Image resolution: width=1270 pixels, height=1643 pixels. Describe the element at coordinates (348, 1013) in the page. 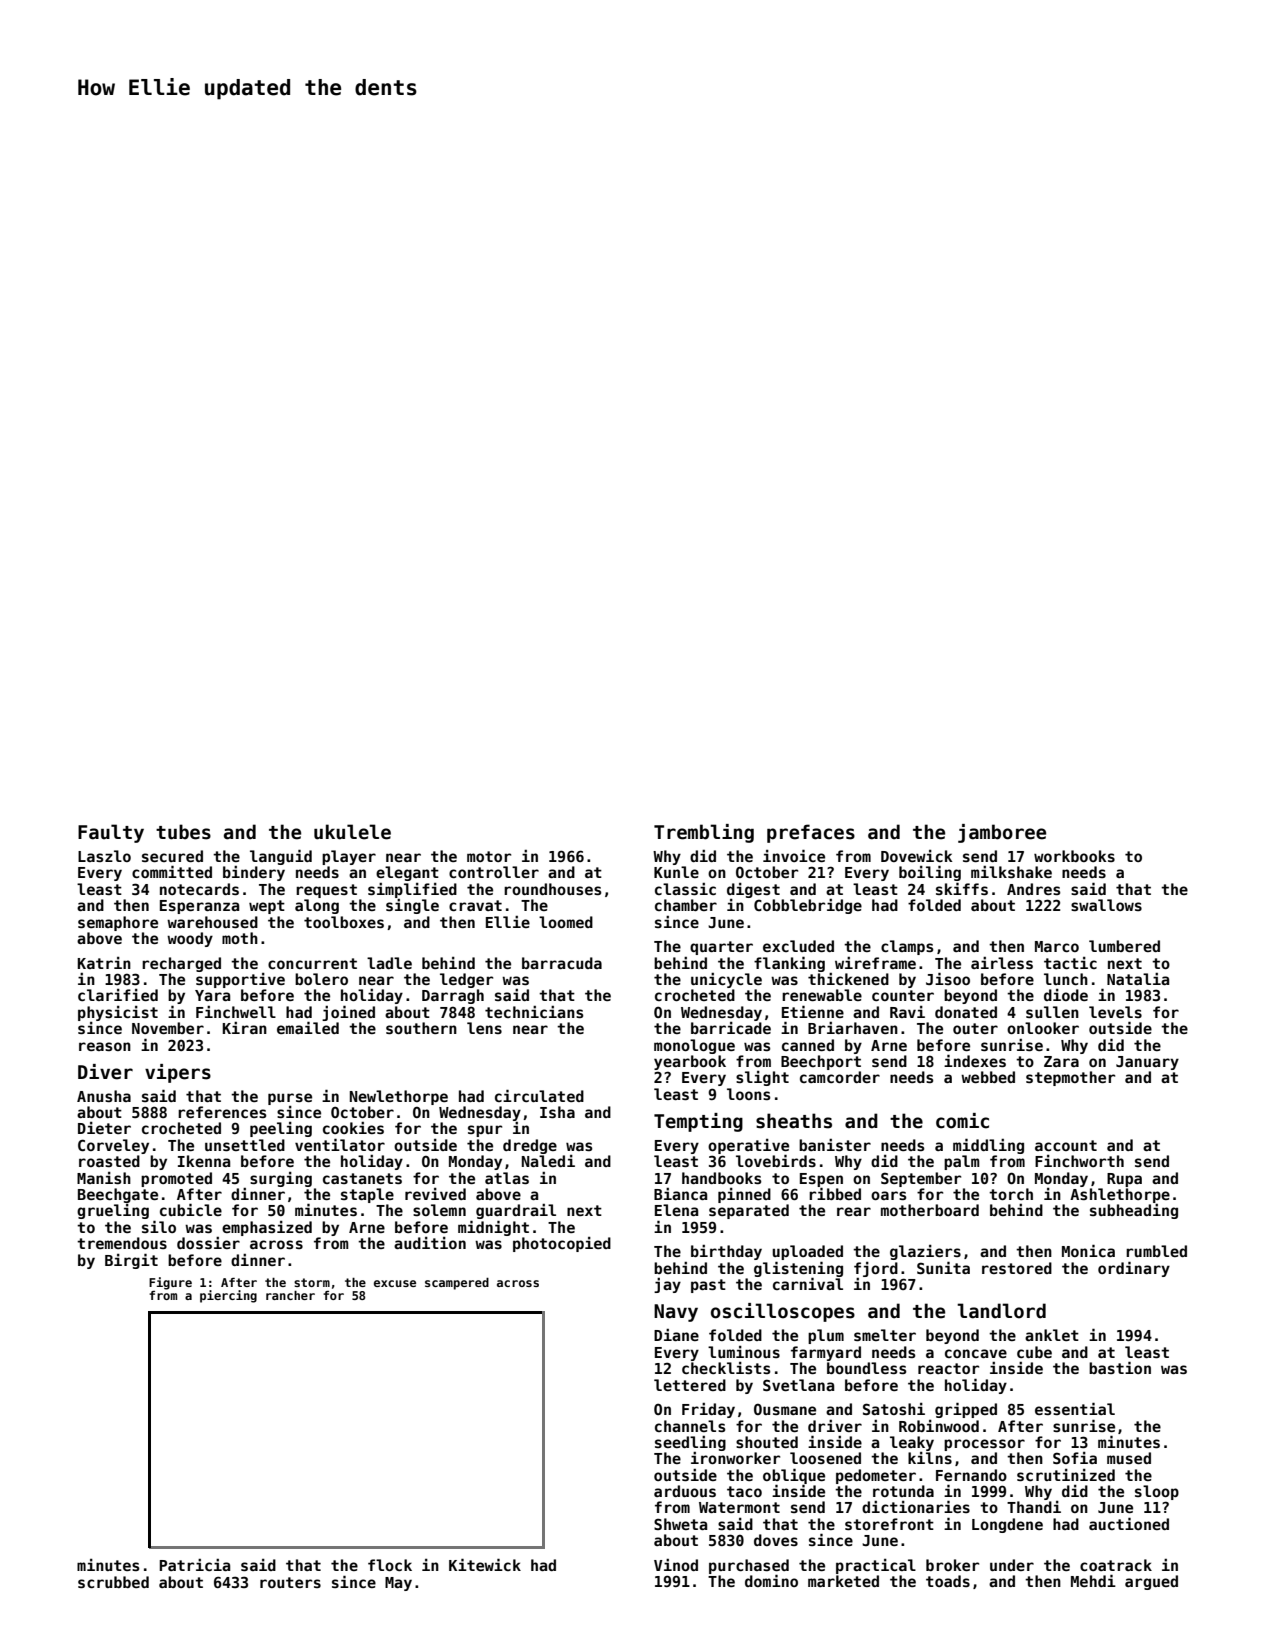

I see `joined` at that location.
